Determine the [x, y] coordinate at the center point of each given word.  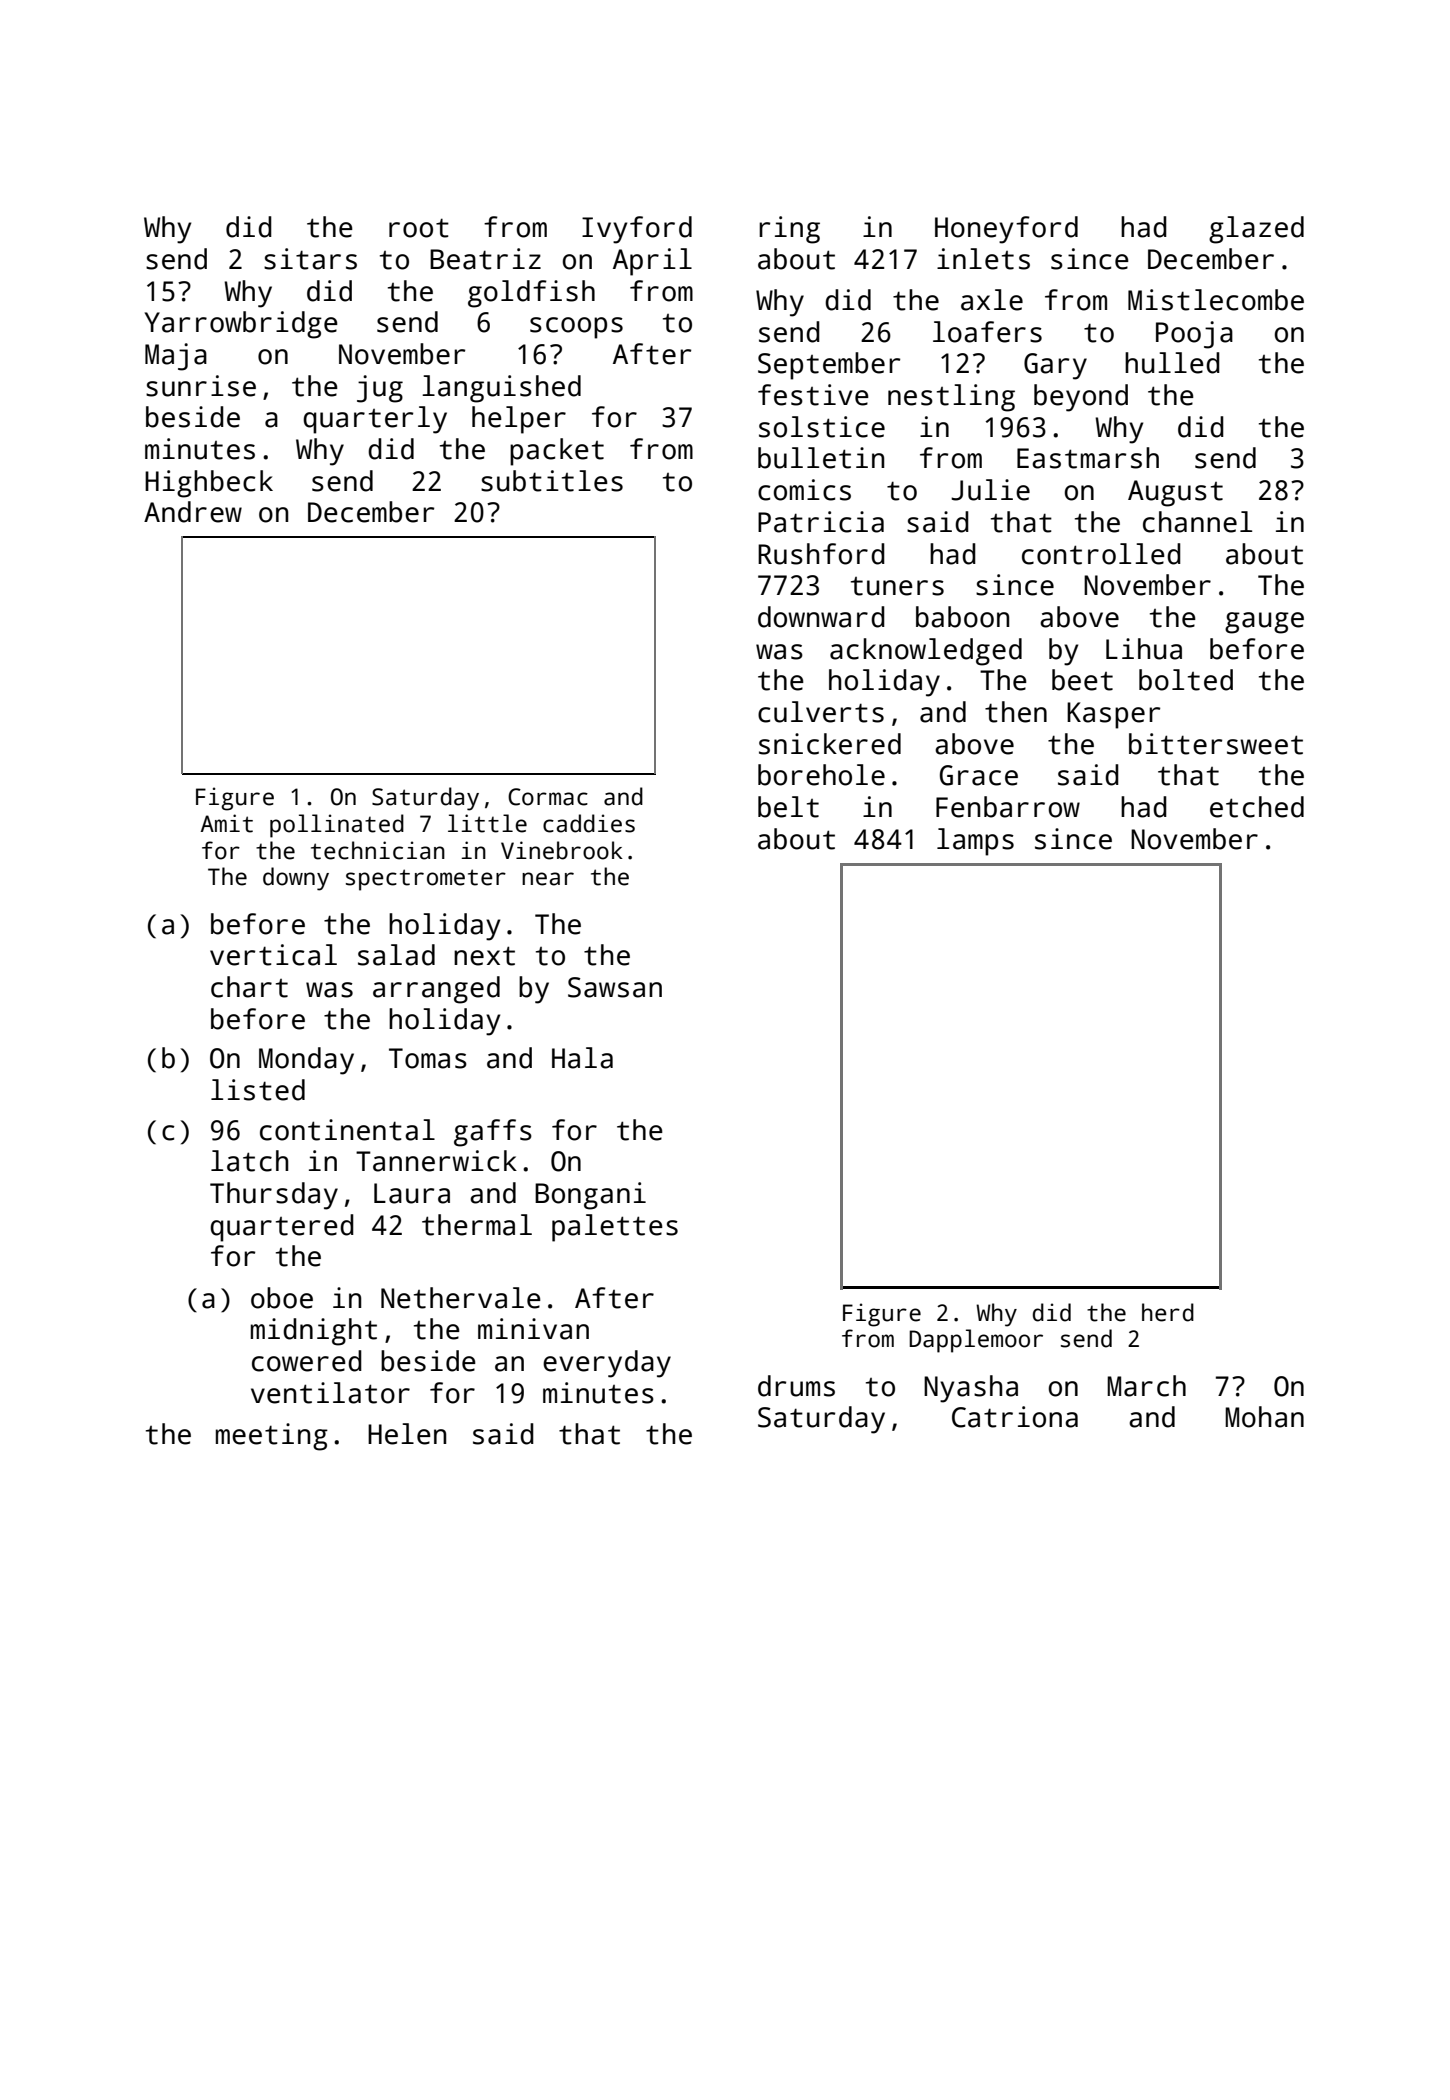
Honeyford [1006, 230]
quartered [282, 1228]
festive [813, 395]
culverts [821, 712]
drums [796, 1386]
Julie [990, 490]
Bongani [590, 1196]
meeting [272, 1437]
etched [1257, 807]
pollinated [337, 826]
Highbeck [209, 484]
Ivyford [637, 230]
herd [1168, 1312]
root [419, 228]
